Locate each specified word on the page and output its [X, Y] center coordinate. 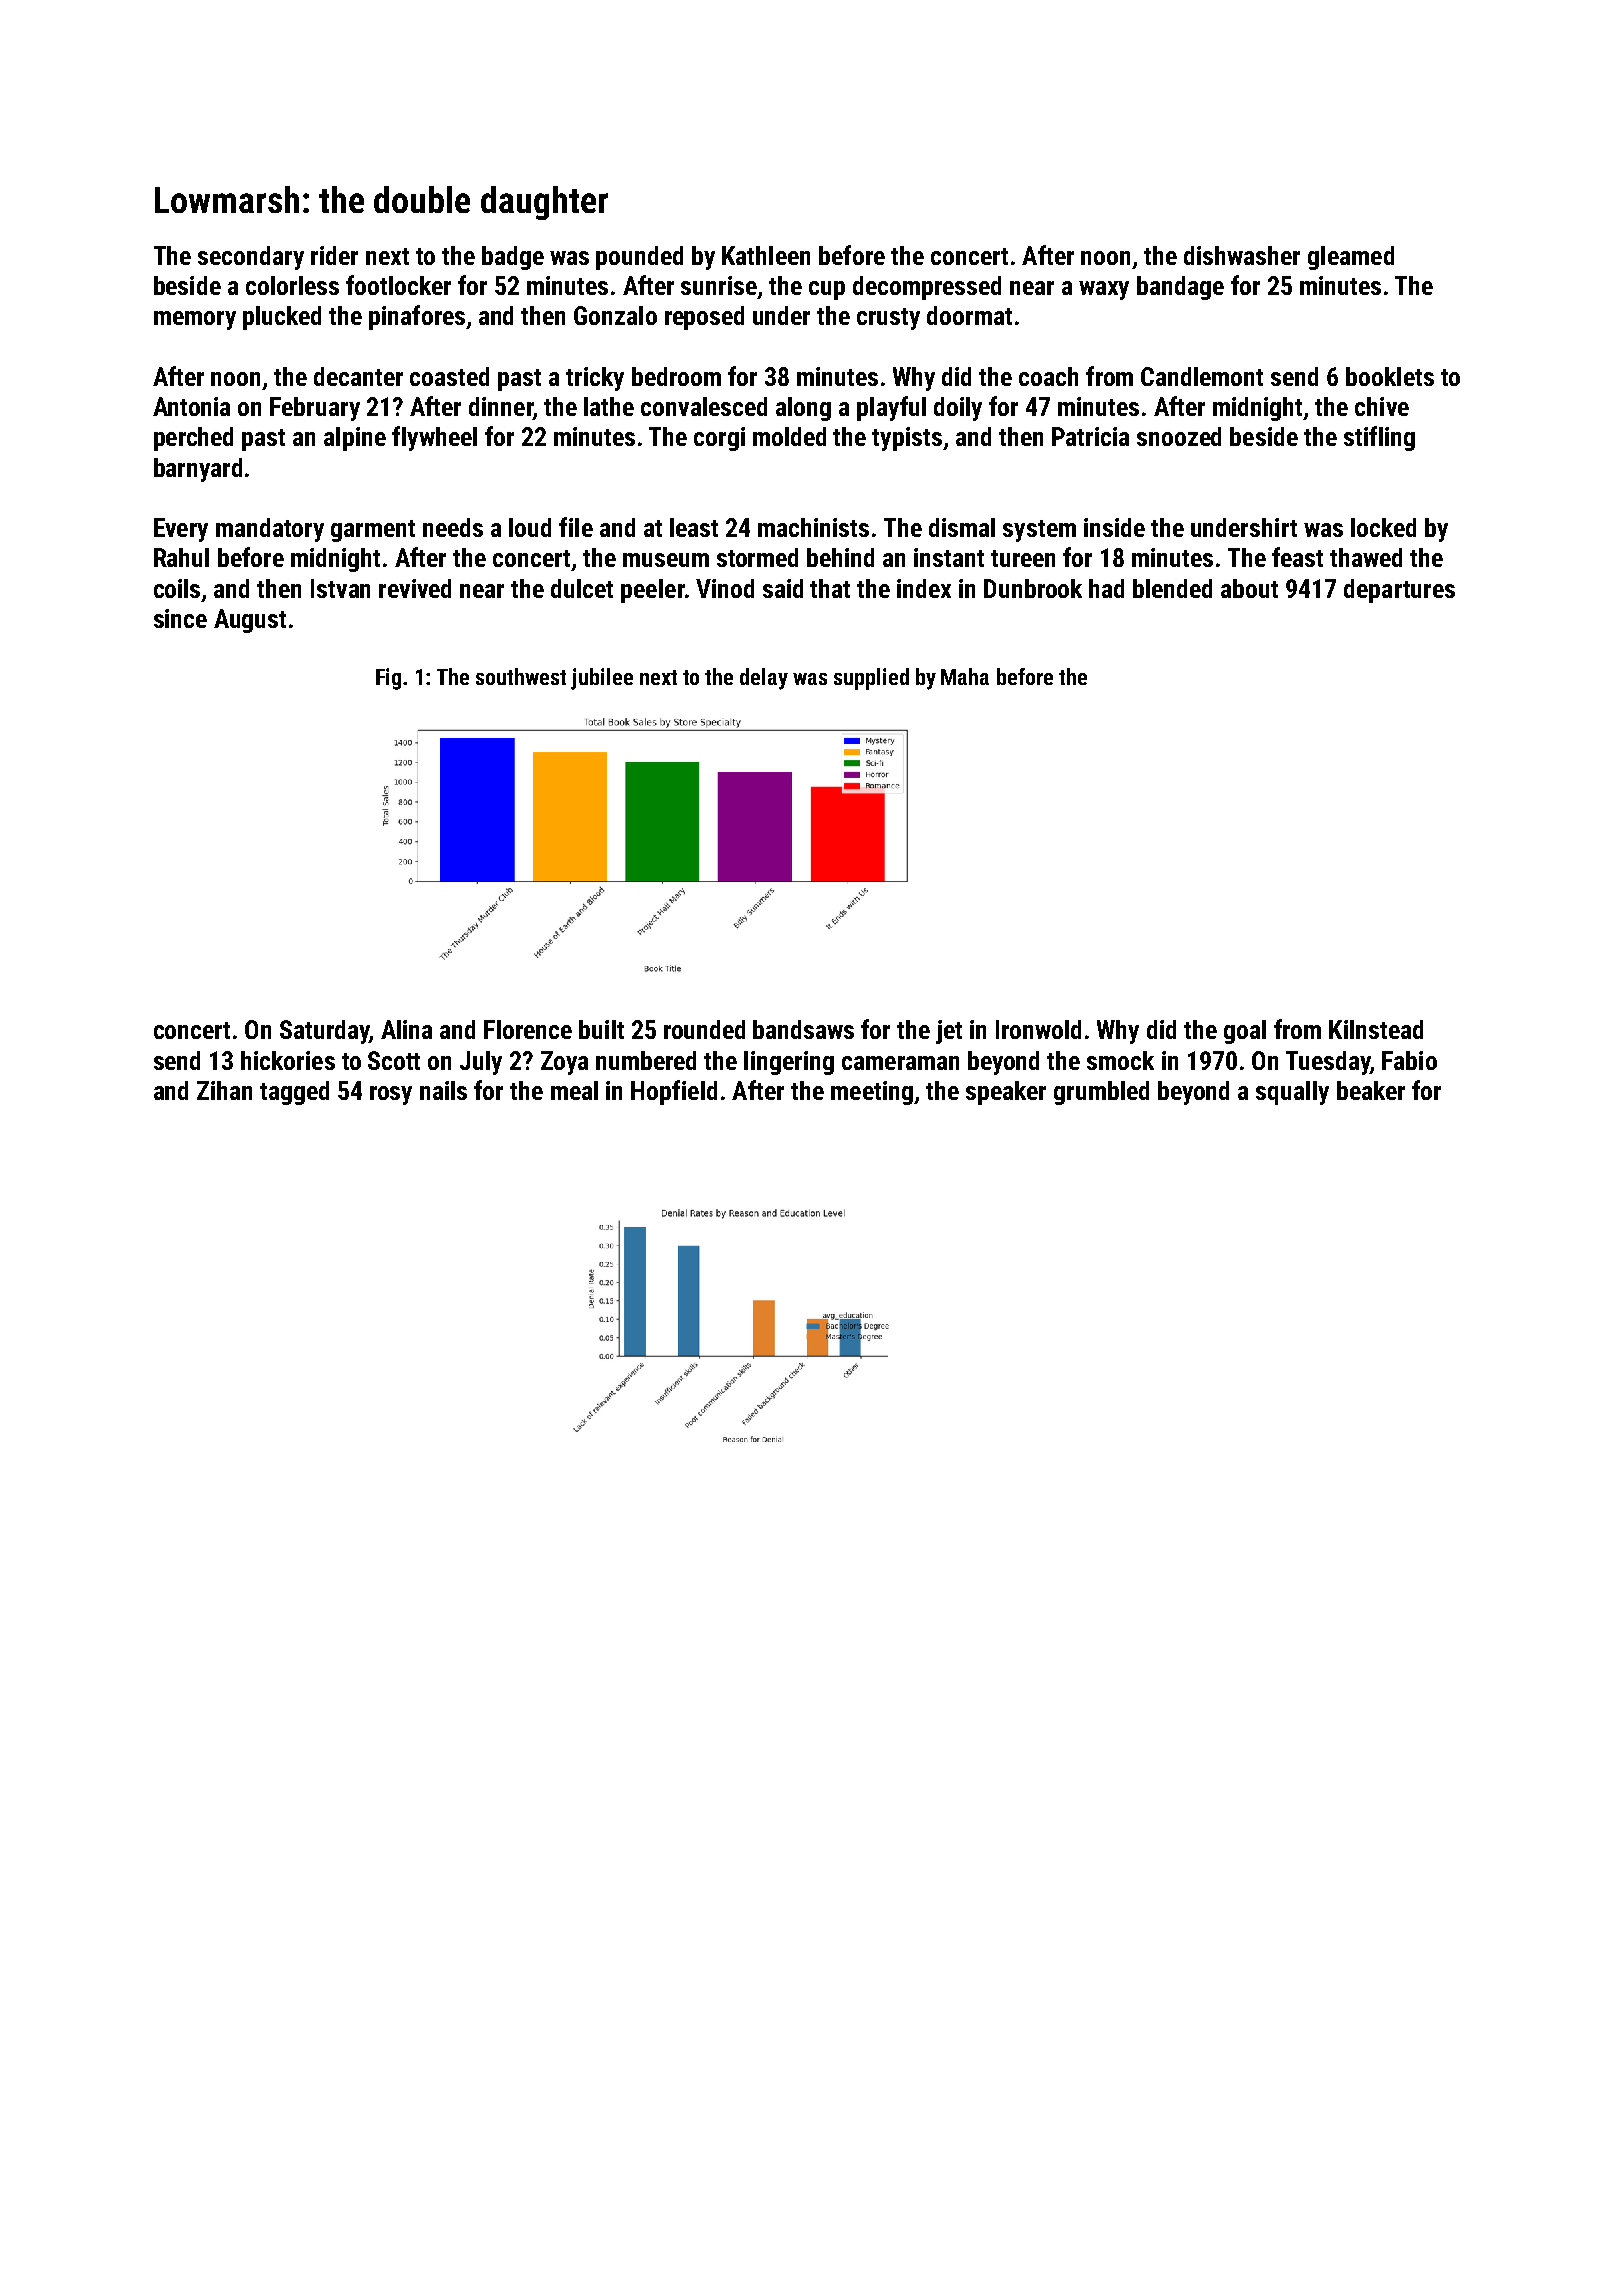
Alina [406, 1029]
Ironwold [1038, 1029]
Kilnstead [1376, 1029]
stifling [1379, 438]
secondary [251, 258]
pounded [639, 258]
